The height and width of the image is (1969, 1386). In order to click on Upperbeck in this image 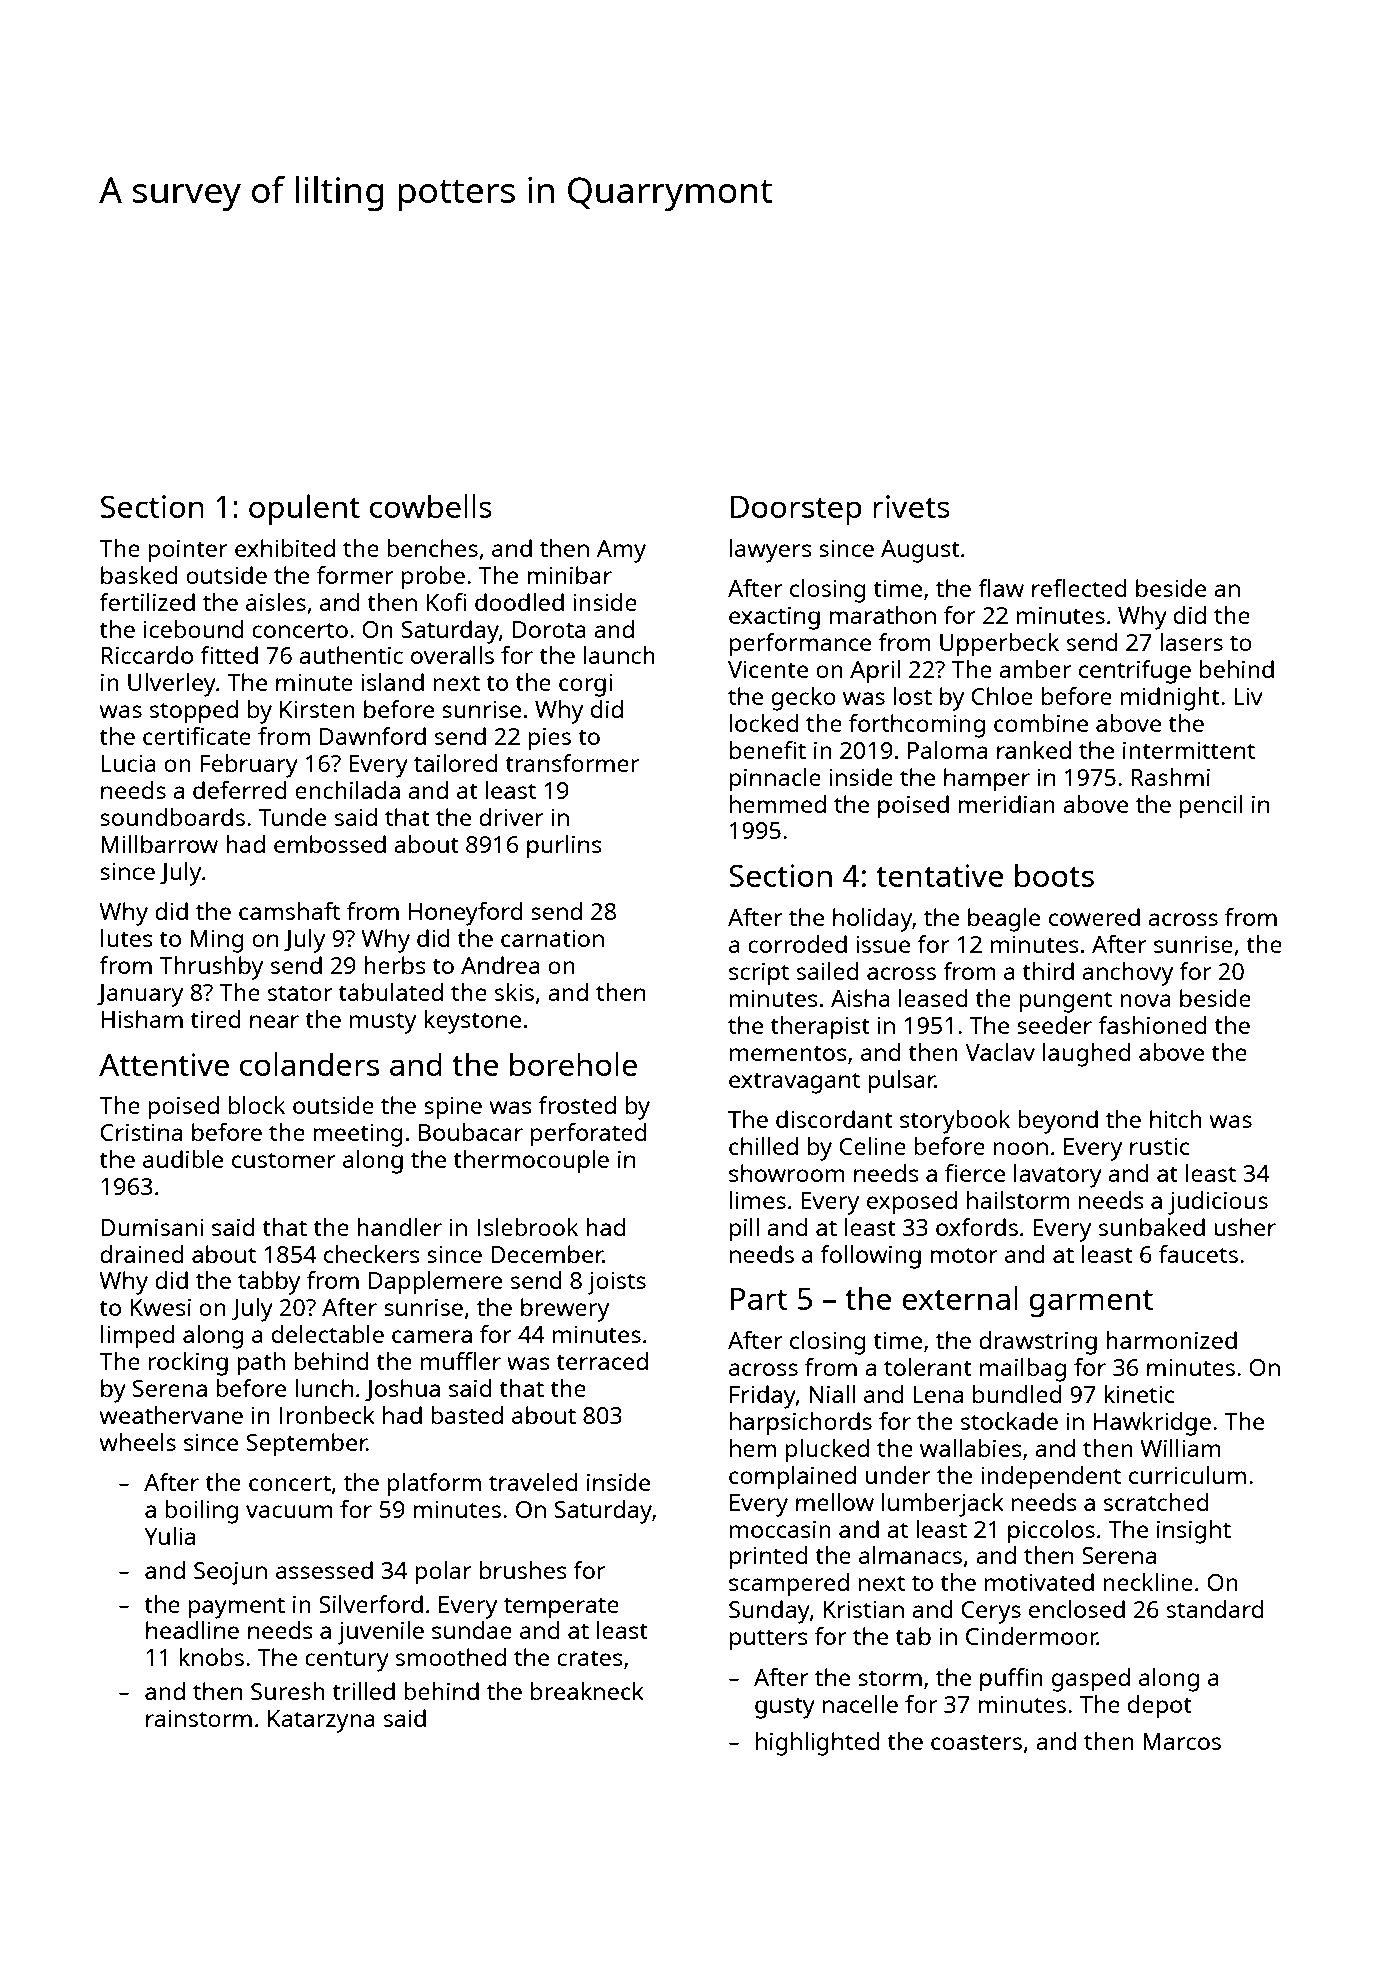, I will do `click(999, 645)`.
